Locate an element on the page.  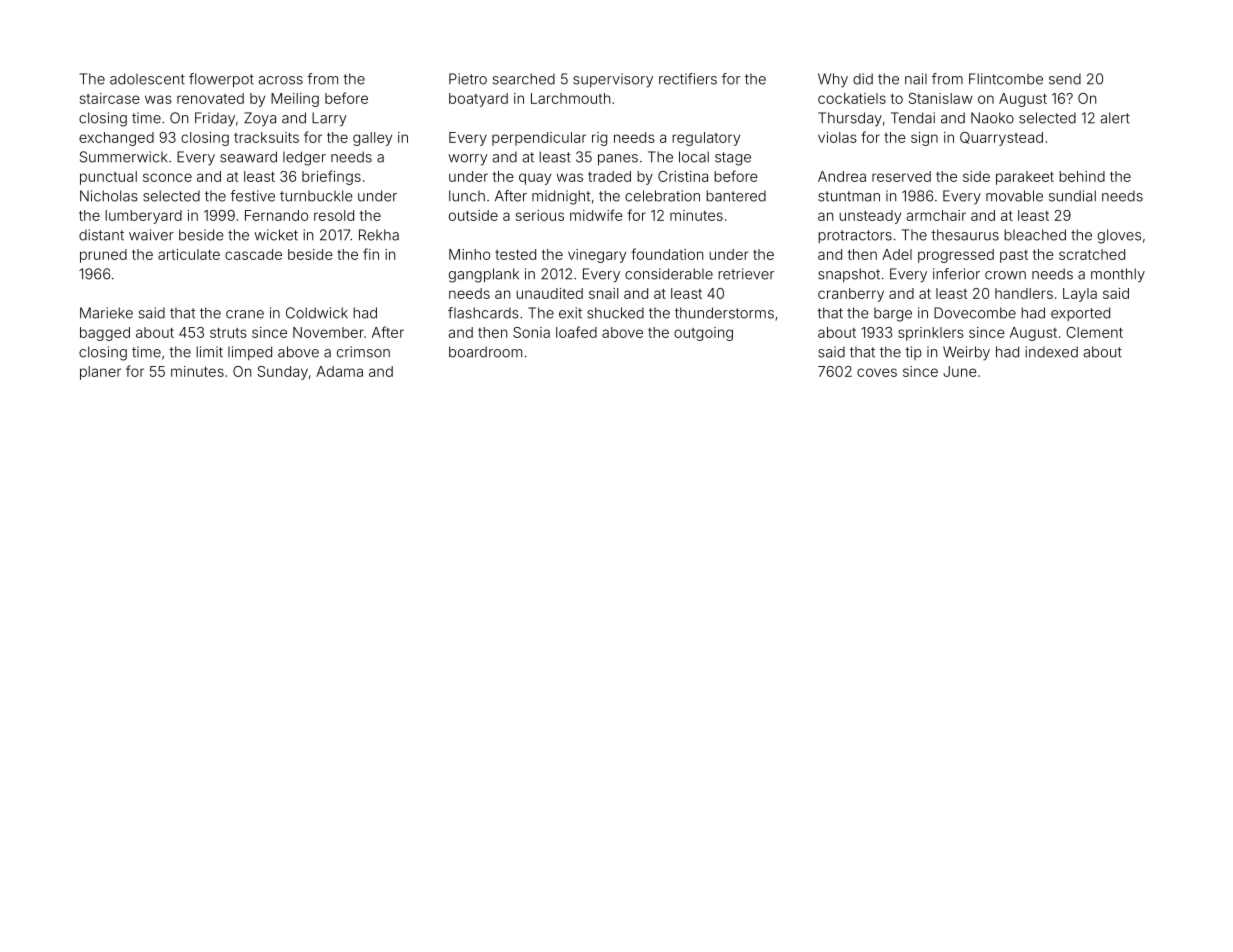
pruned is located at coordinates (103, 256).
